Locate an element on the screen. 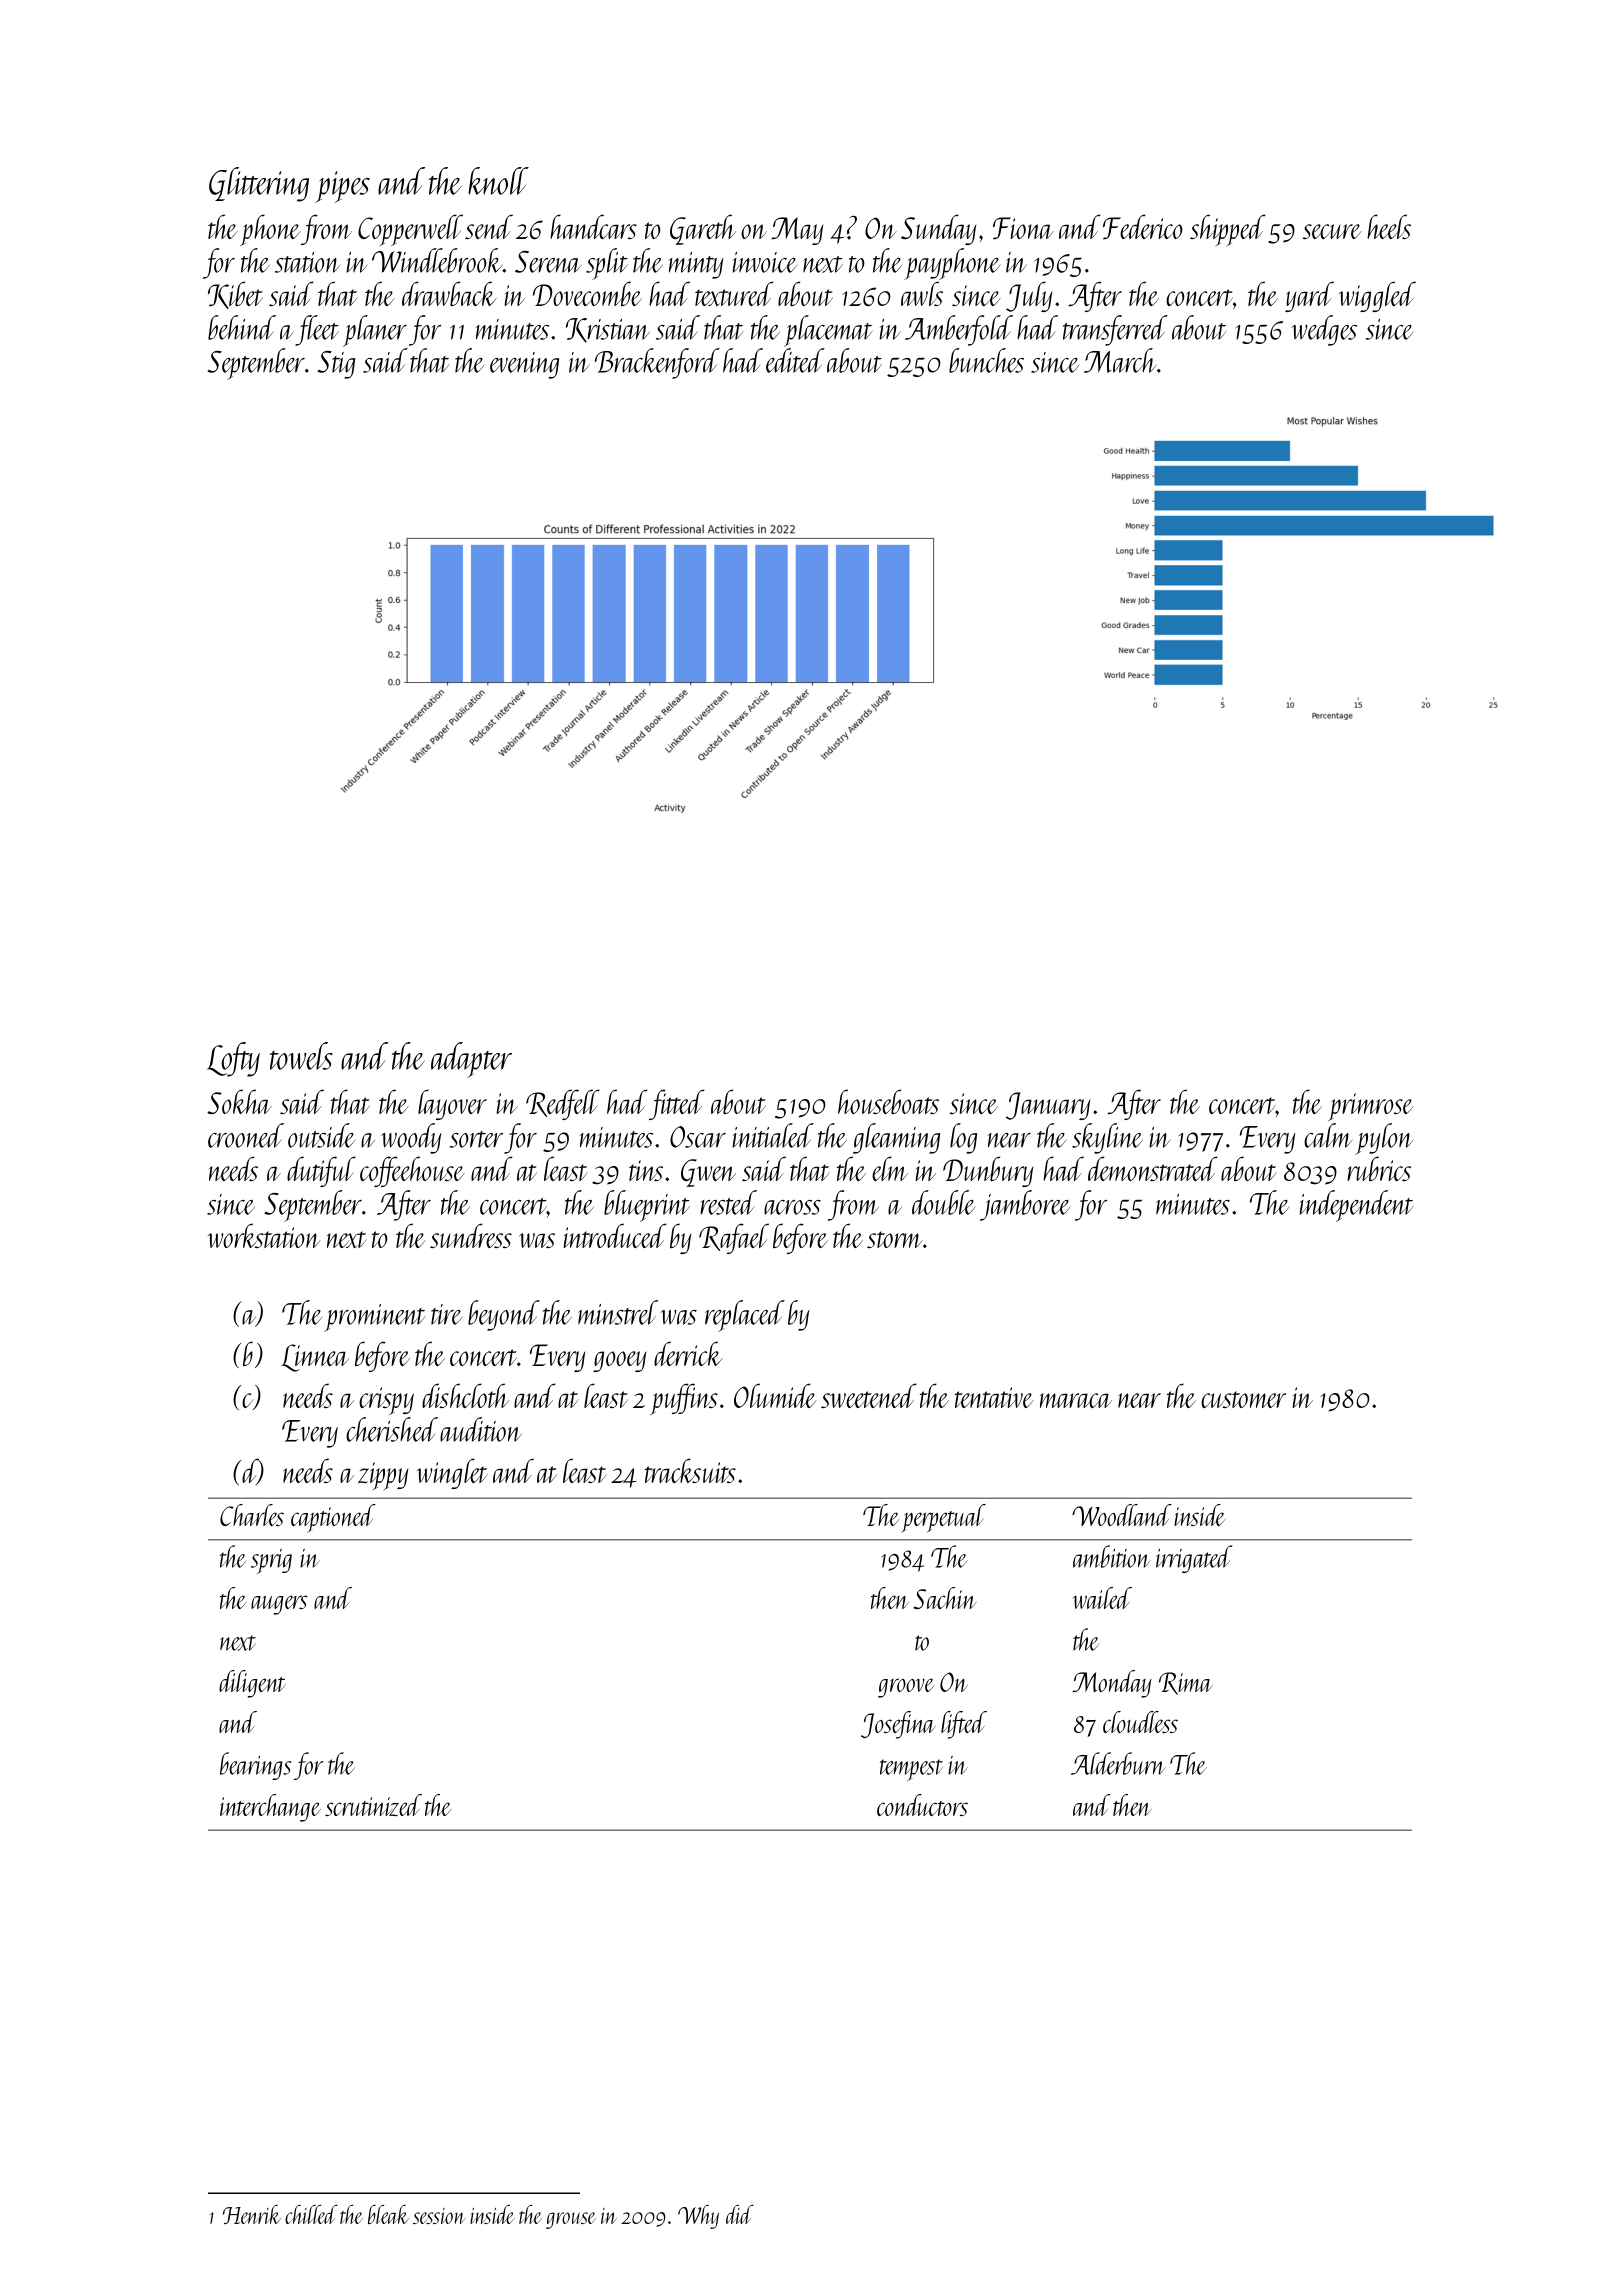  grouse is located at coordinates (571, 2220).
